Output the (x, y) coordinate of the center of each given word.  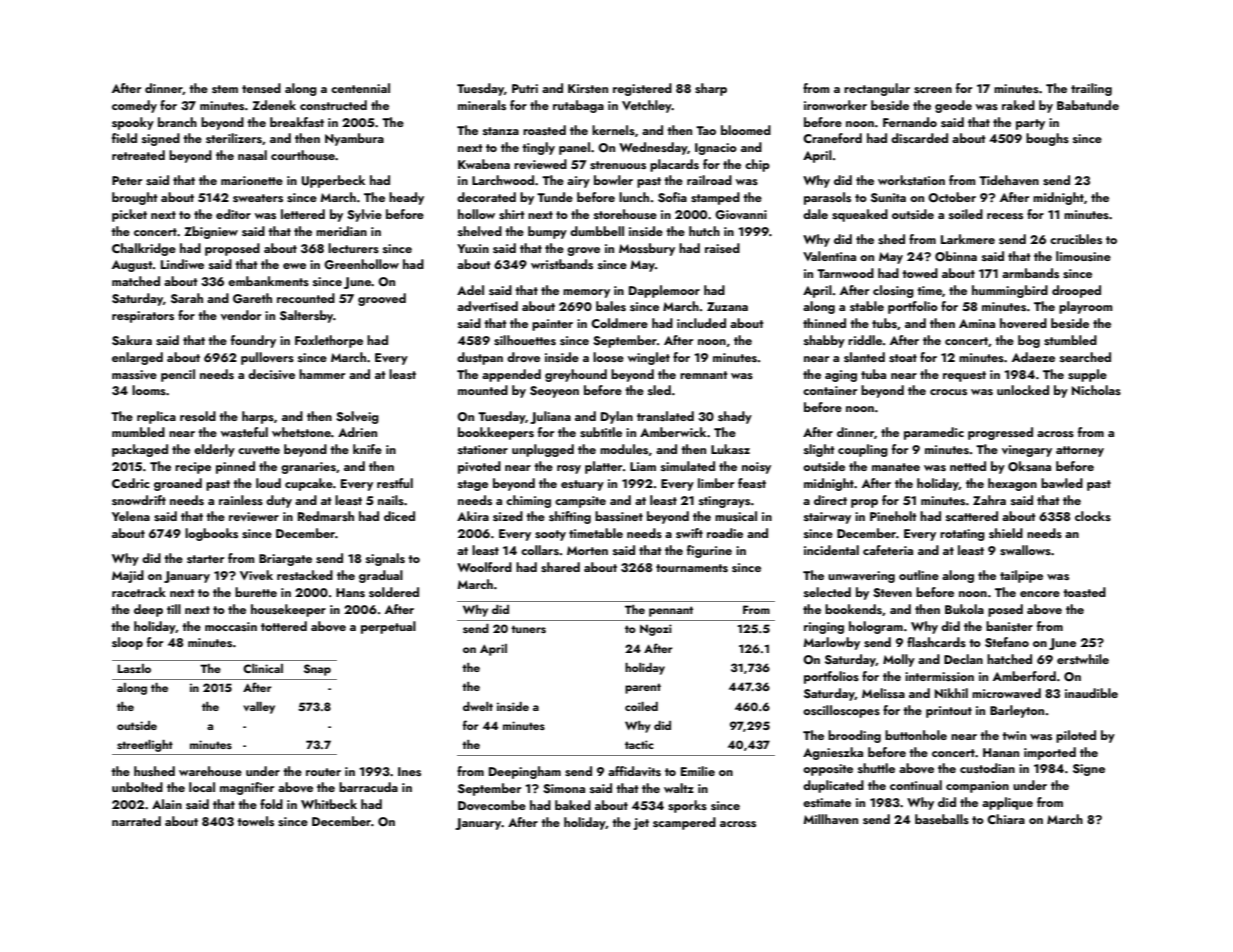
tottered (284, 626)
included (701, 323)
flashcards (936, 642)
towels (255, 821)
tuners (528, 629)
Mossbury (647, 249)
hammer (322, 374)
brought (135, 198)
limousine (1083, 256)
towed (920, 273)
